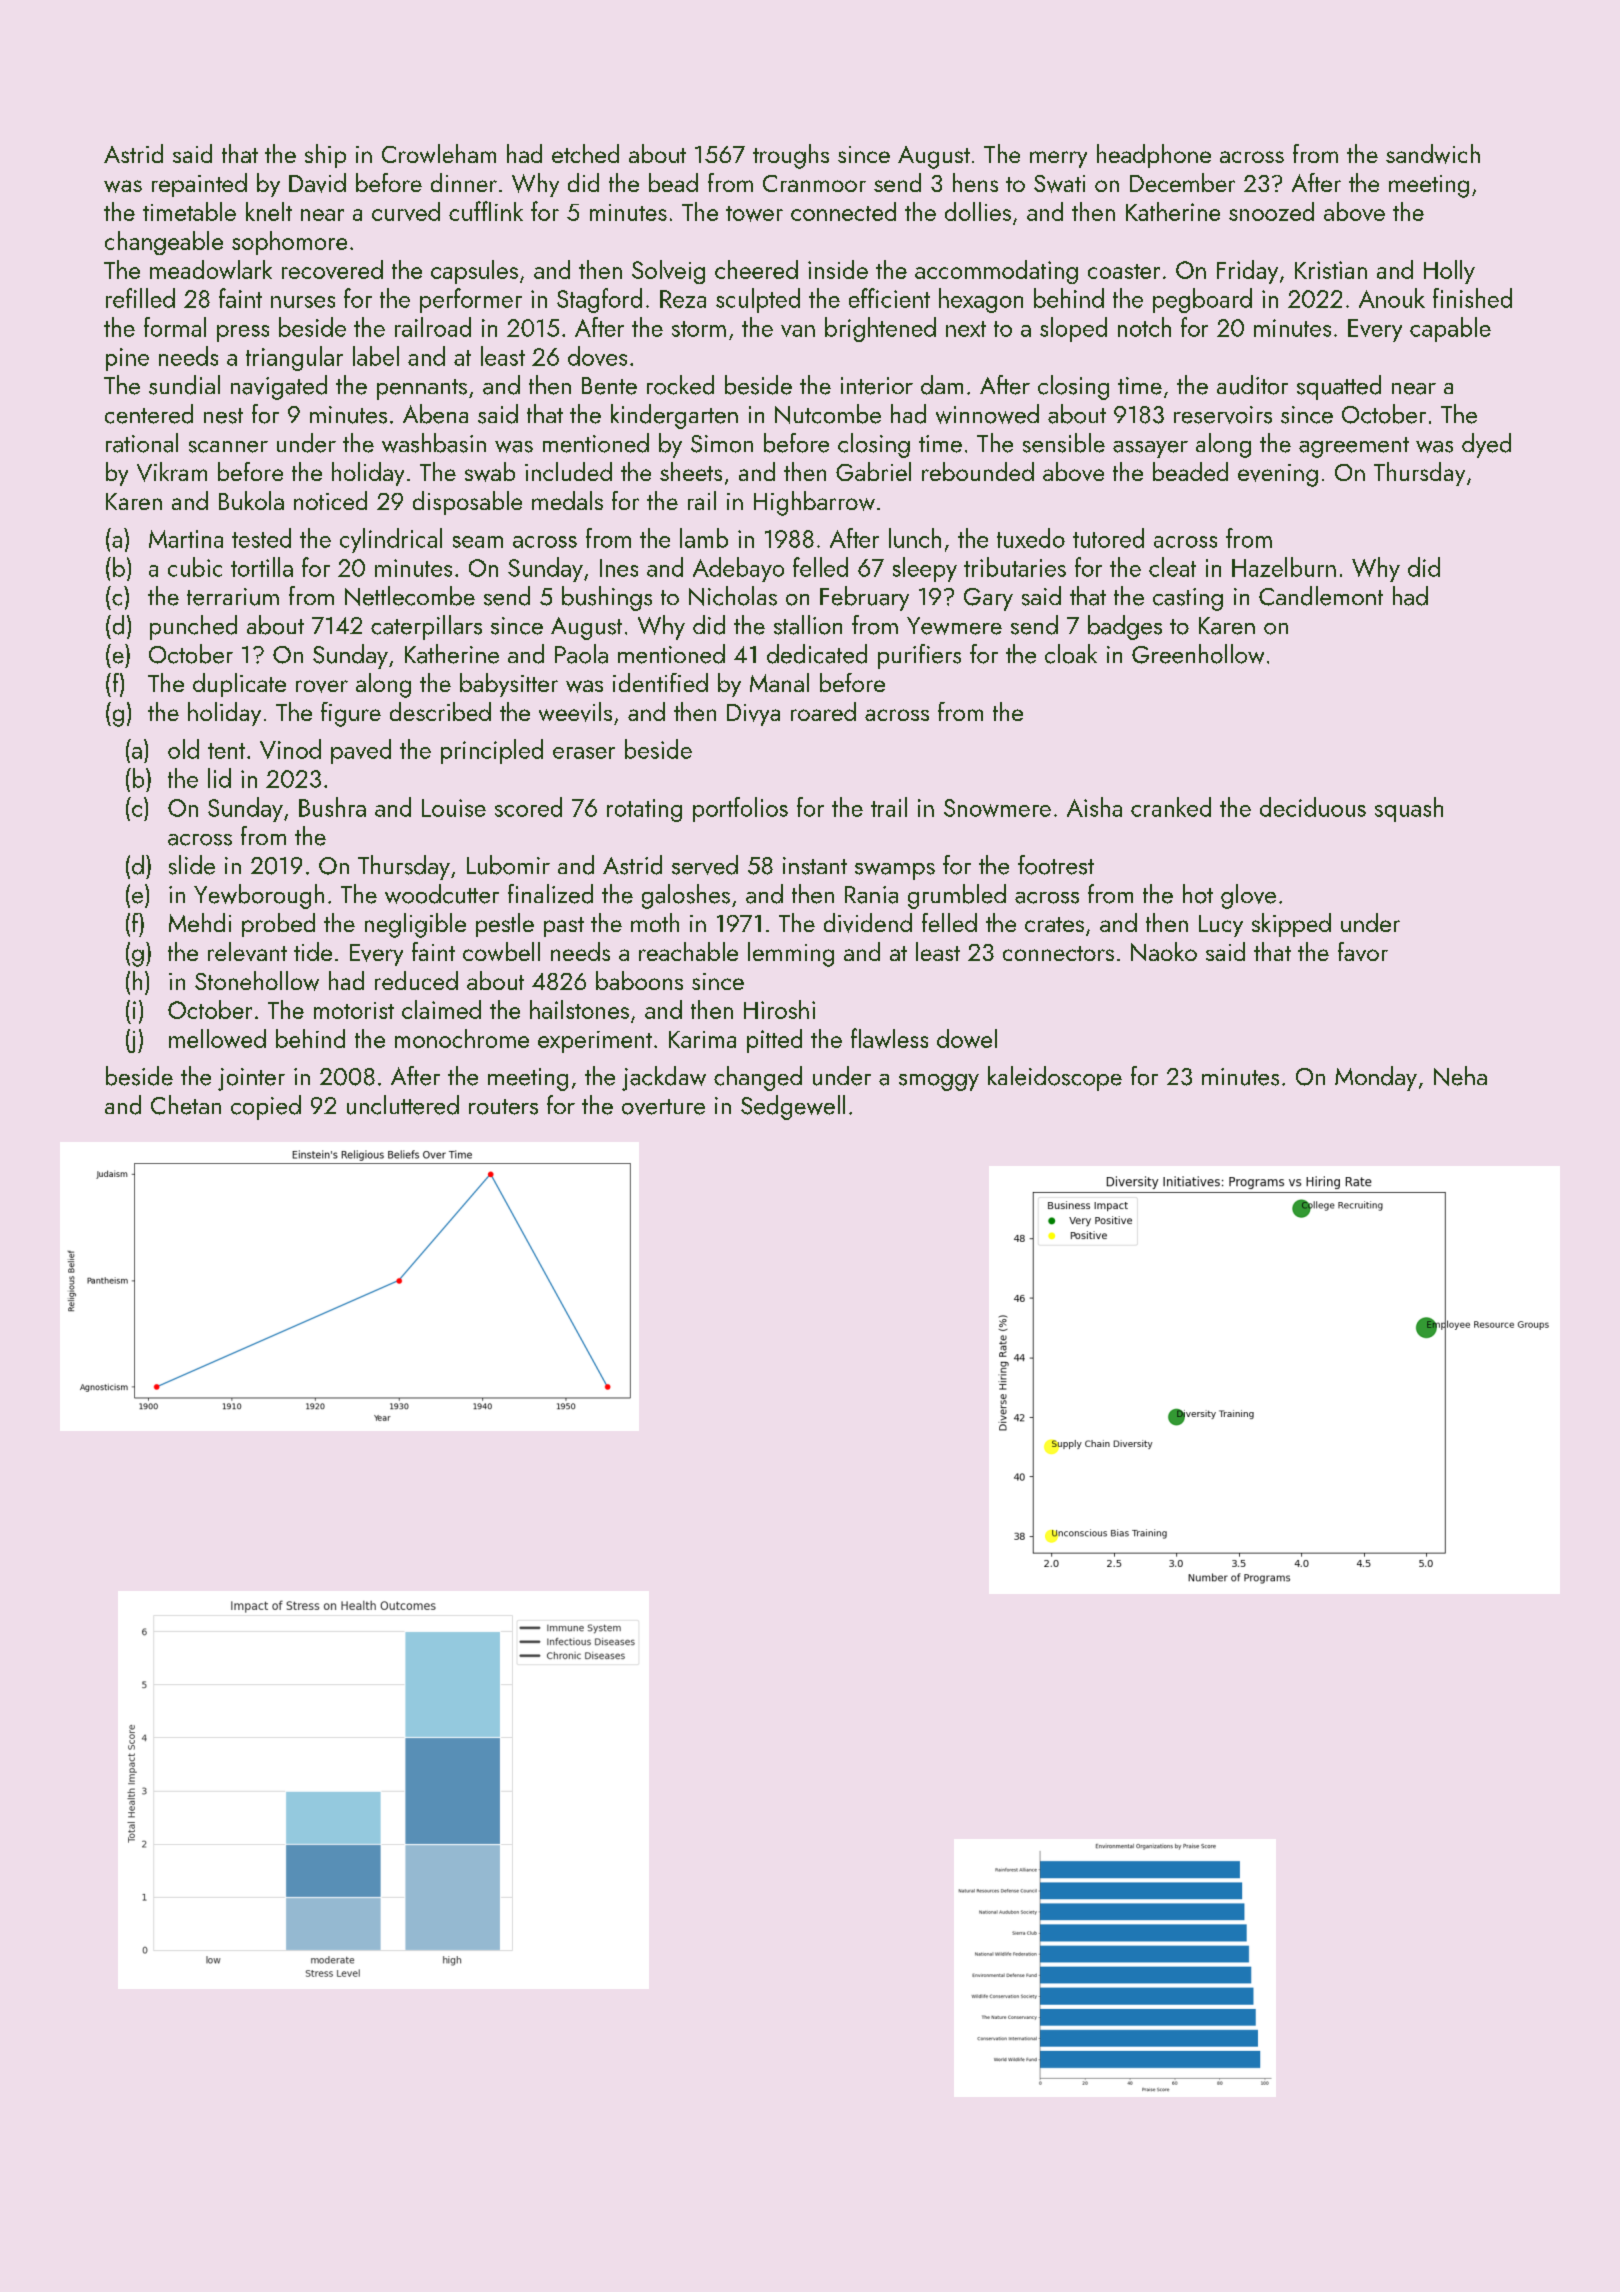 This document has height=2292, width=1620. I want to click on mellowed, so click(217, 1038).
